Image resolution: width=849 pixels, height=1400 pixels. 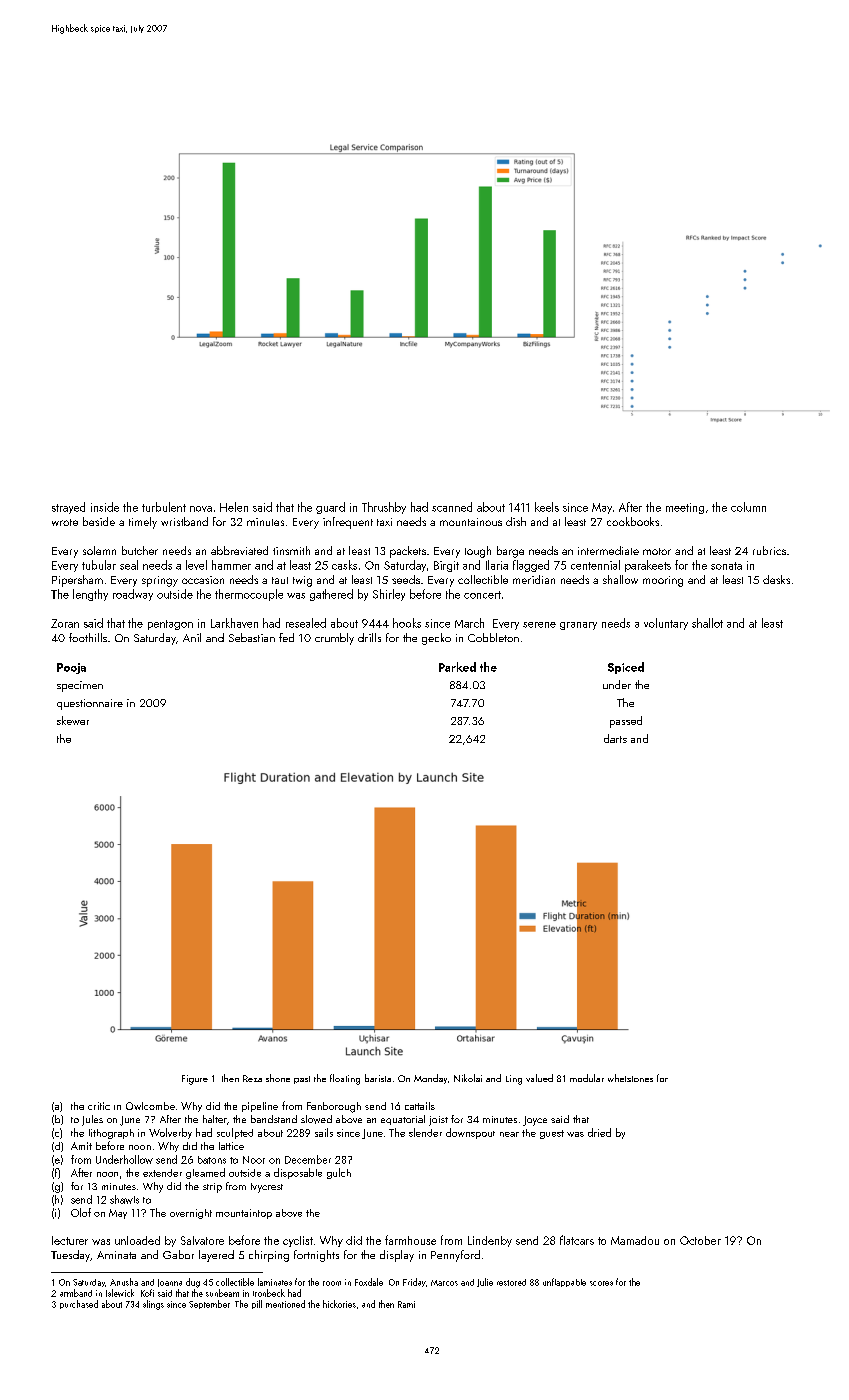 What do you see at coordinates (457, 667) in the screenshot?
I see `Parked` at bounding box center [457, 667].
